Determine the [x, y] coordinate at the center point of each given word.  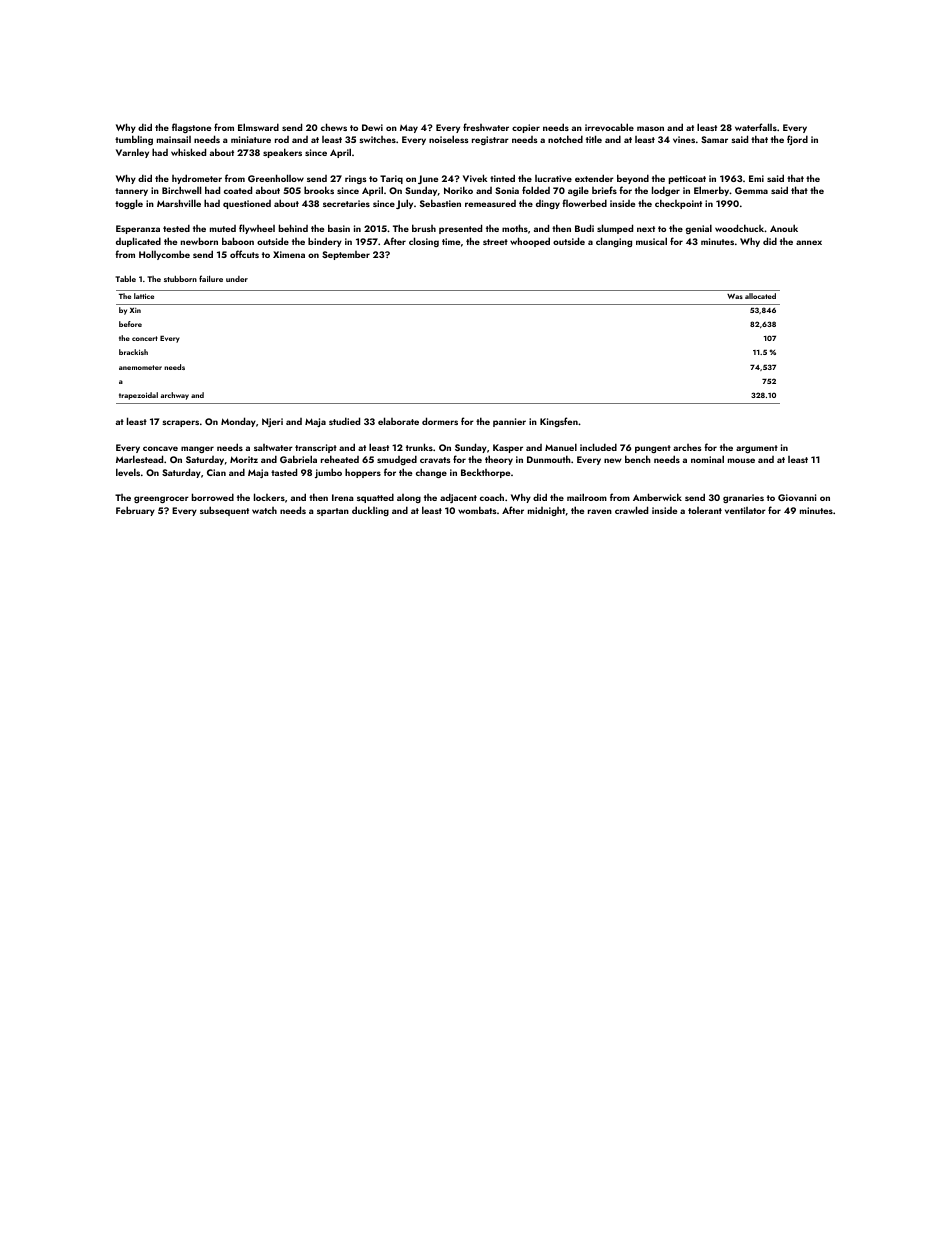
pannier [509, 422]
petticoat [687, 179]
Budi [584, 228]
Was [735, 296]
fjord [797, 140]
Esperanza [138, 229]
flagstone [191, 128]
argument [757, 449]
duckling [370, 511]
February [135, 511]
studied [344, 421]
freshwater [486, 127]
